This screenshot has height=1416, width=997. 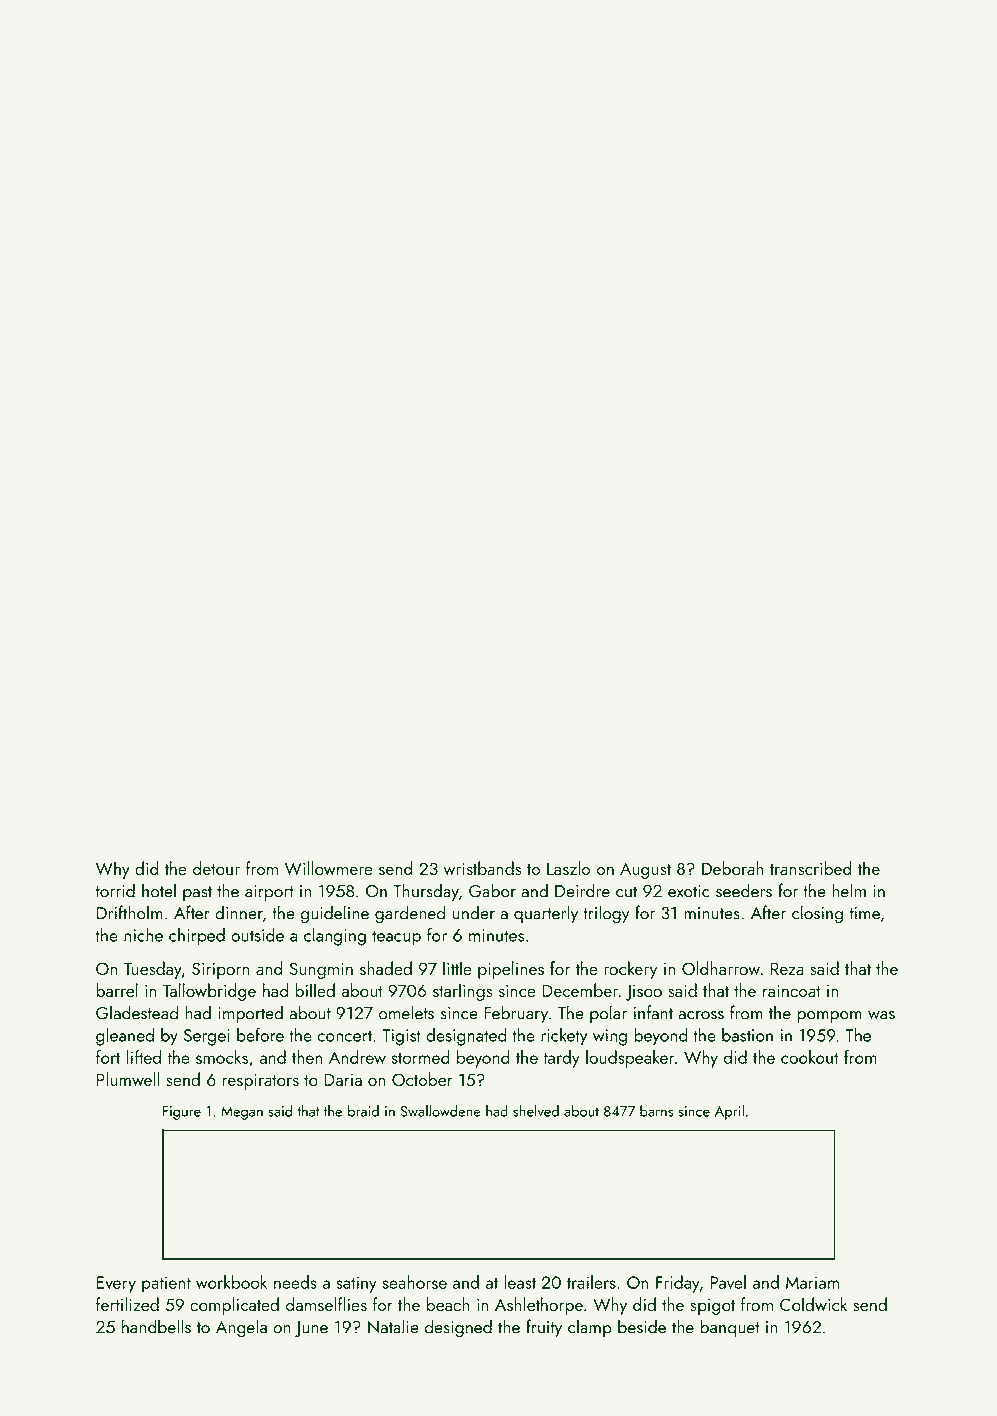 What do you see at coordinates (426, 892) in the screenshot?
I see `Thursday` at bounding box center [426, 892].
